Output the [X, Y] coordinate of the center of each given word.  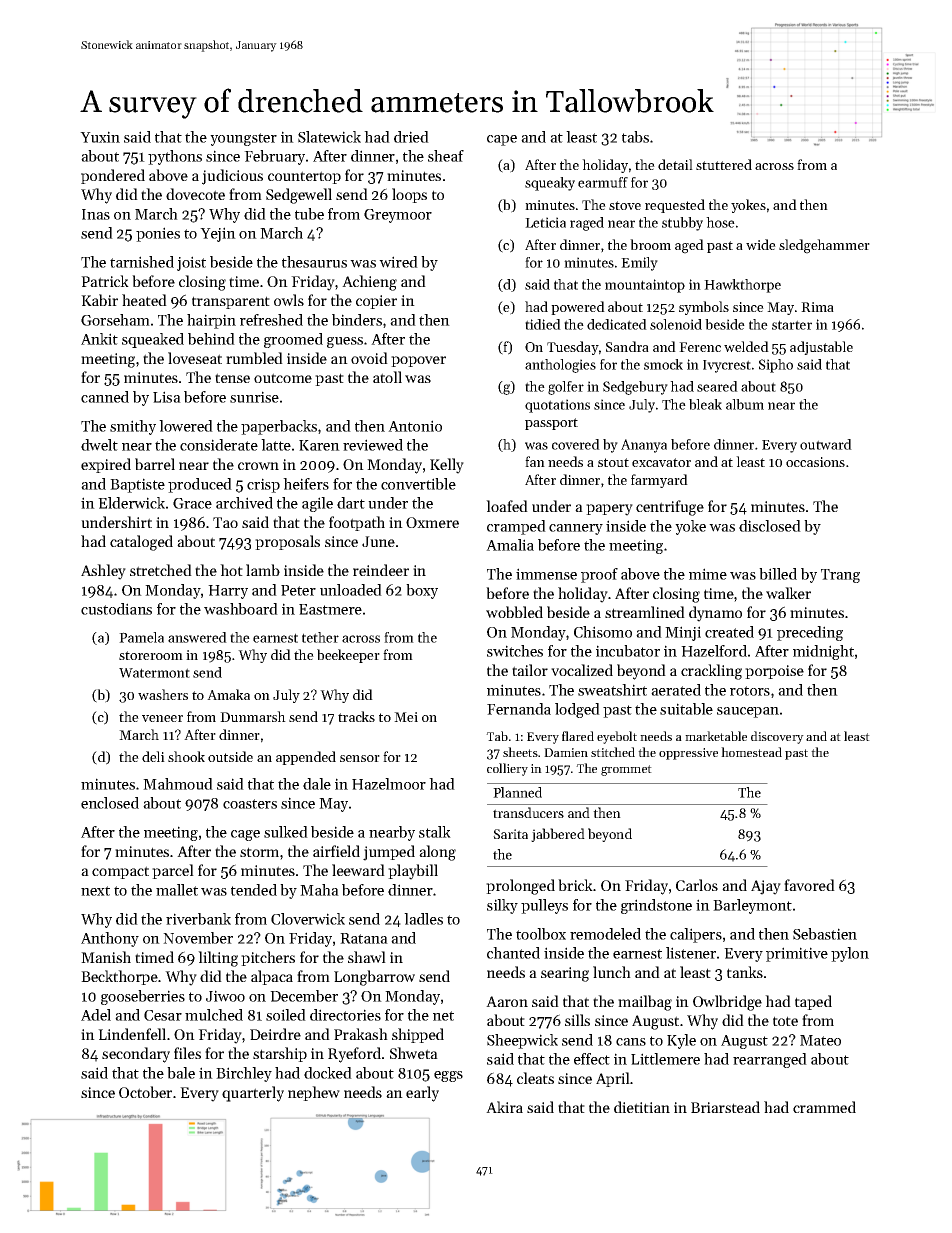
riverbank [198, 919]
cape [502, 140]
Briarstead [725, 1107]
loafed [507, 506]
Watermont [154, 673]
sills [577, 1020]
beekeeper [348, 656]
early [422, 1094]
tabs [635, 137]
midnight [823, 652]
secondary [136, 1055]
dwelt [99, 445]
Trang [840, 576]
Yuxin [100, 137]
